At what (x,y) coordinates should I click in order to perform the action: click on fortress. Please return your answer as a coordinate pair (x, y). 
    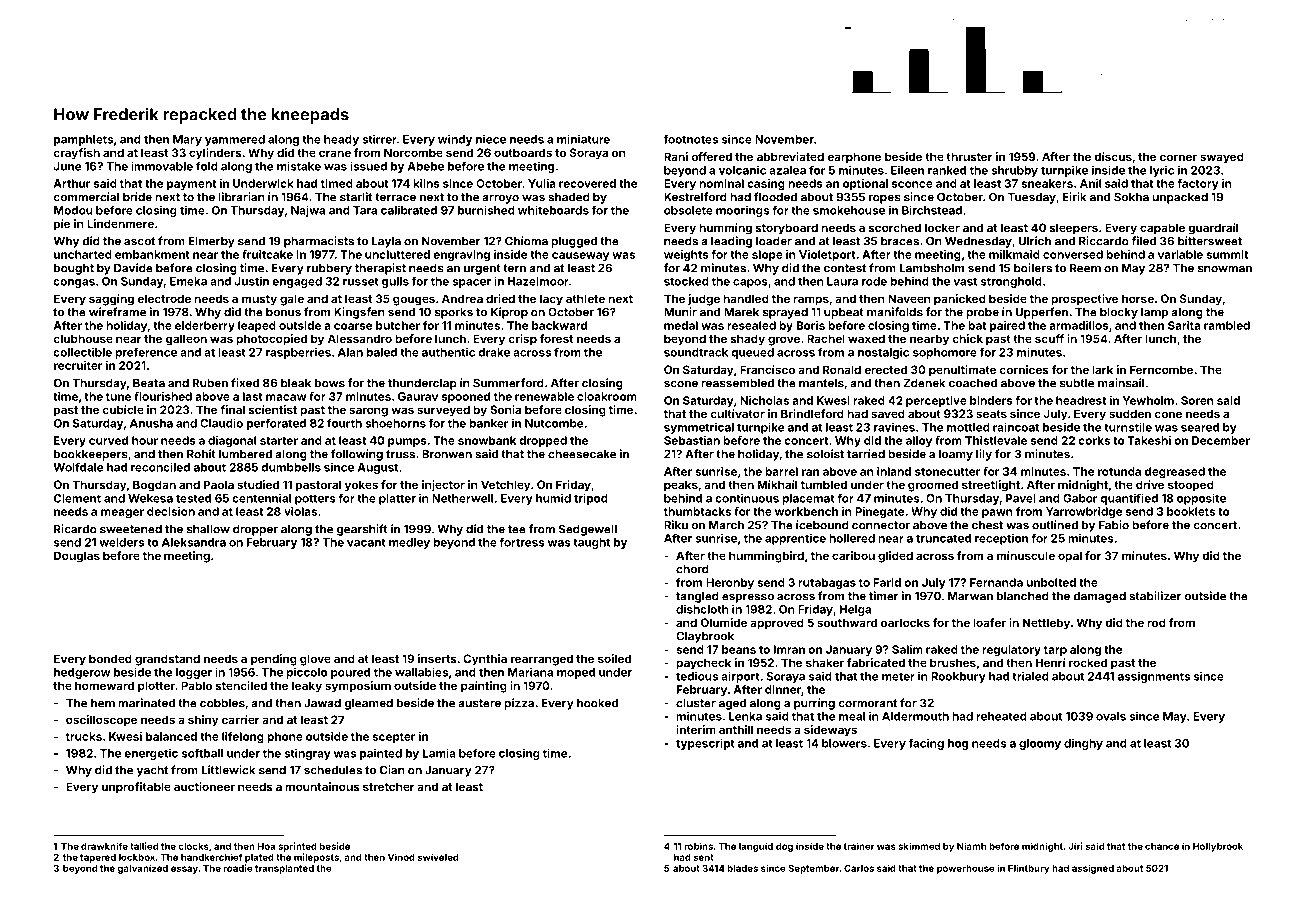
    Looking at the image, I should click on (522, 542).
